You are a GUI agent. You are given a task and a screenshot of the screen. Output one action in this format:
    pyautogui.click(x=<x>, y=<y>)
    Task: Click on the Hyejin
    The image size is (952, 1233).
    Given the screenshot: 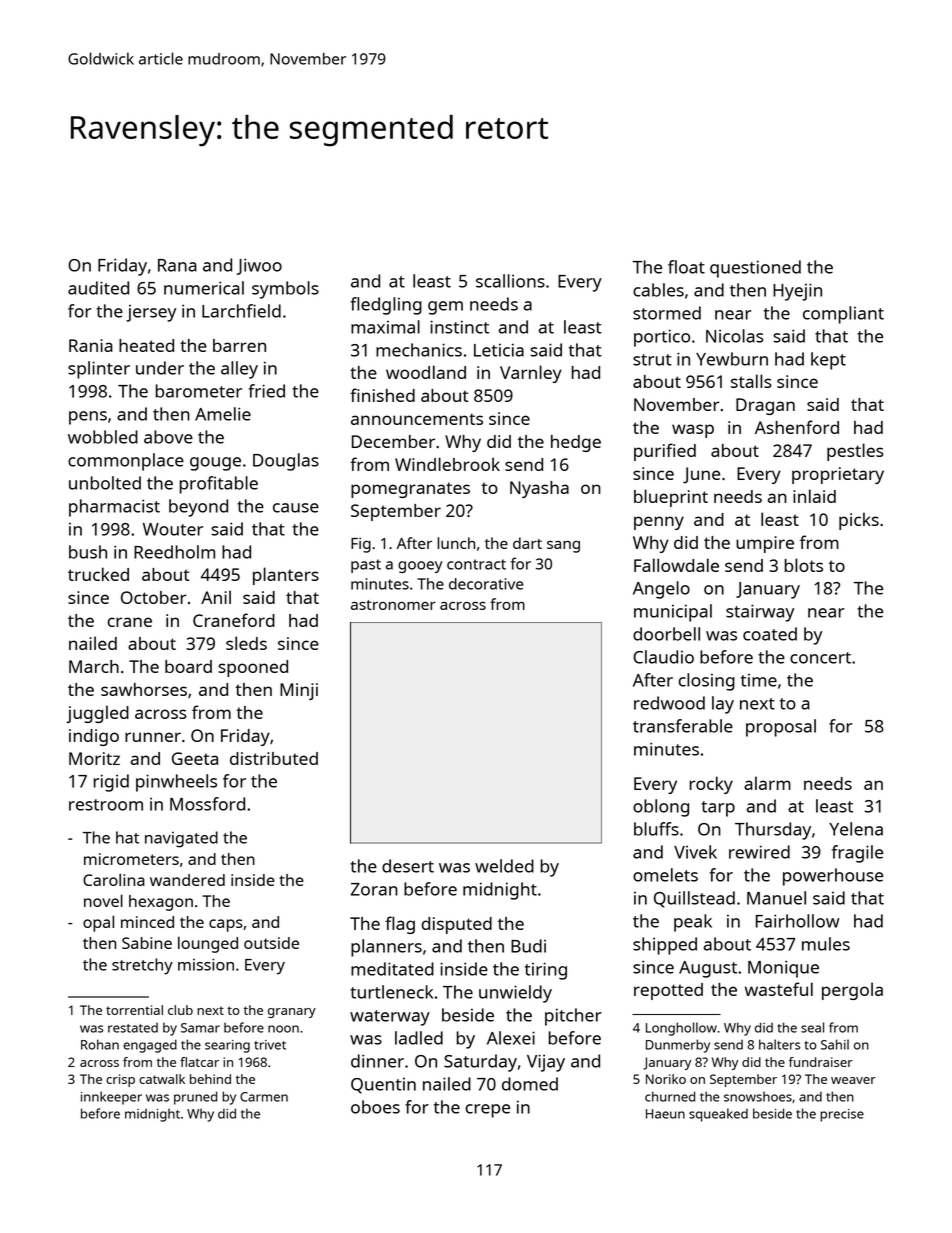 What is the action you would take?
    pyautogui.click(x=797, y=292)
